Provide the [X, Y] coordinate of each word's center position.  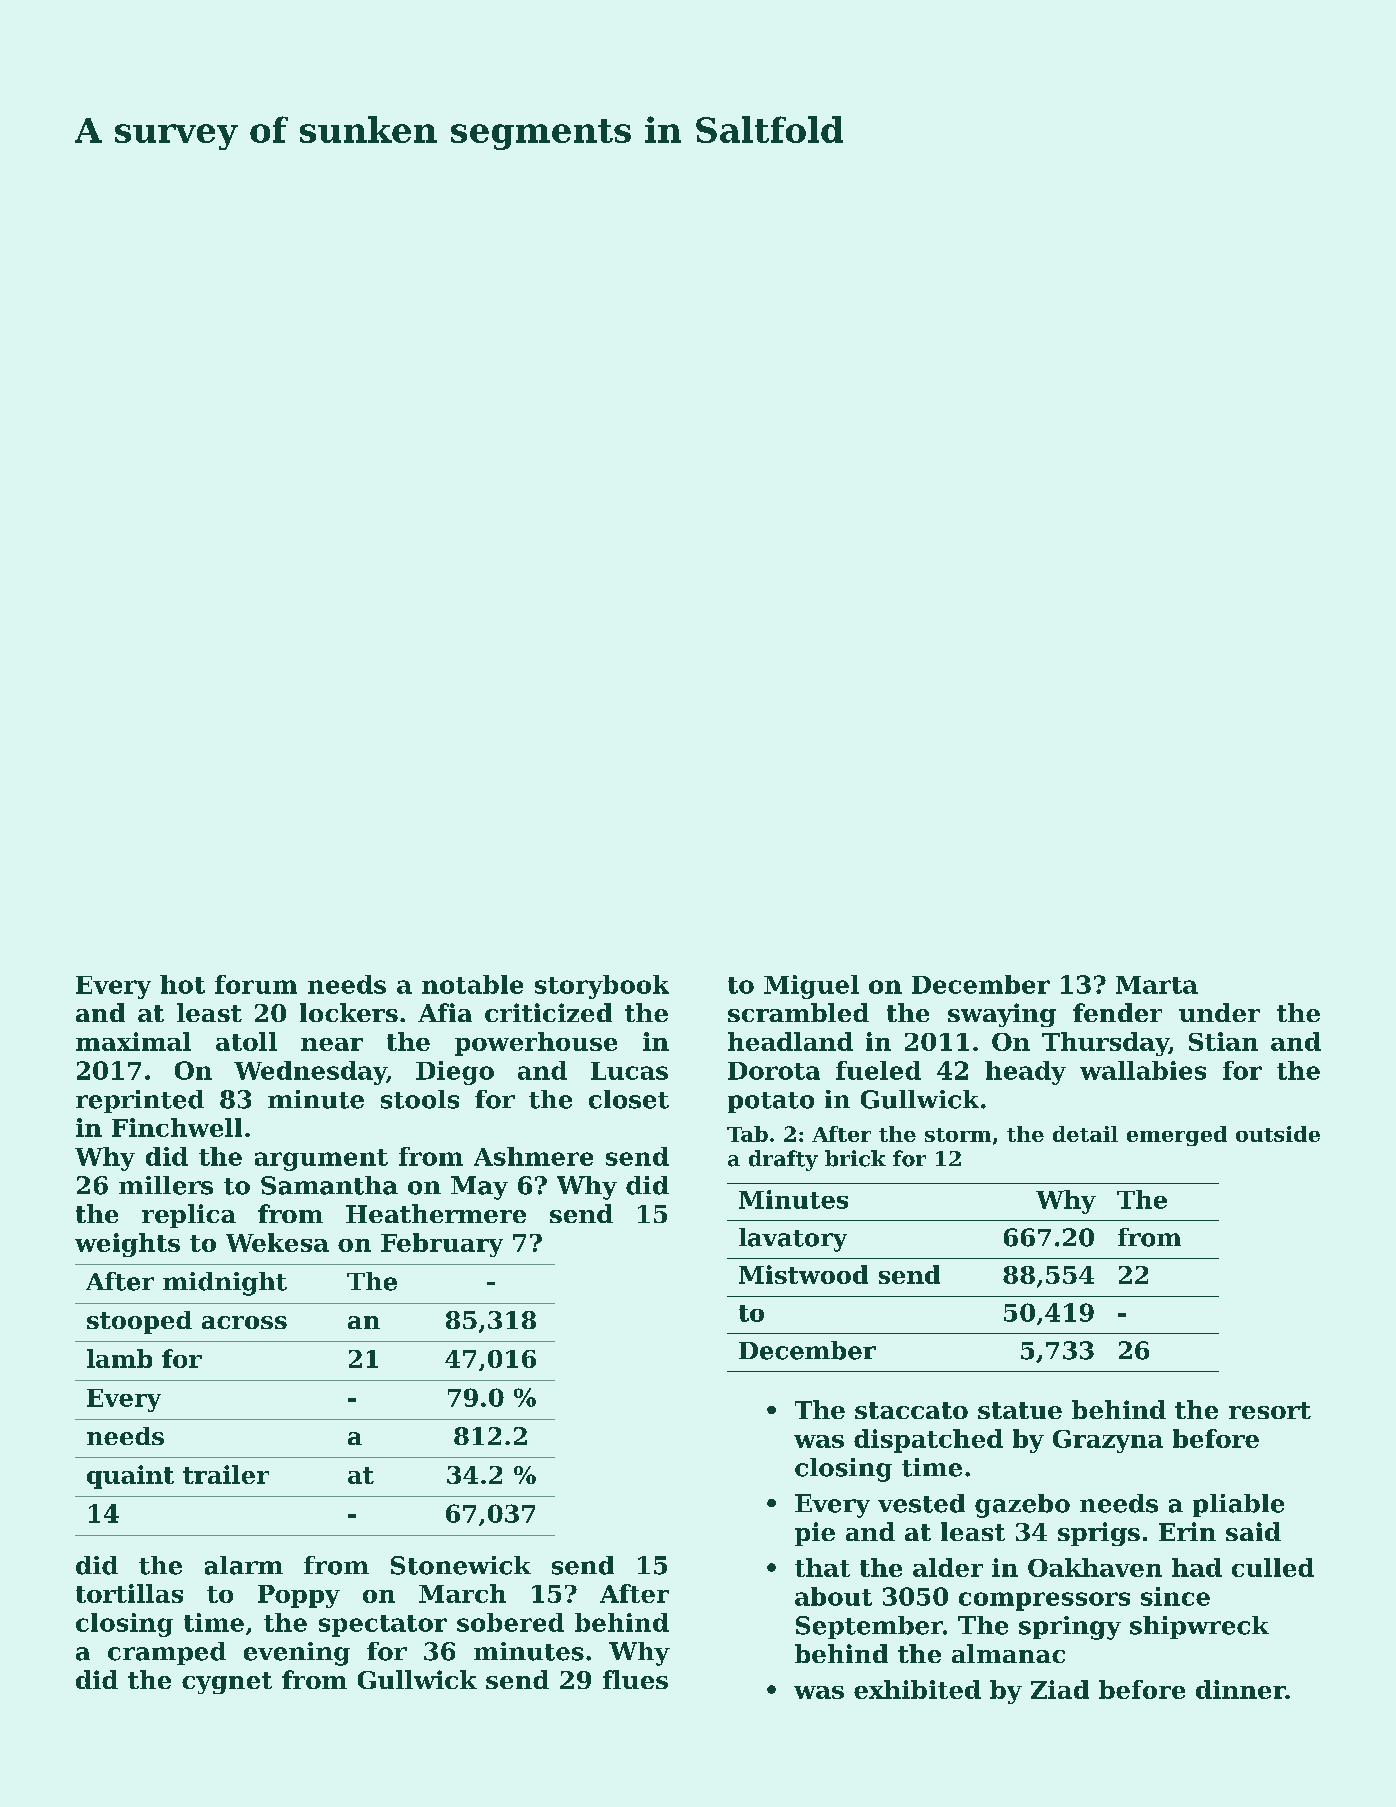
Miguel [811, 987]
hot [182, 984]
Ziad [1060, 1689]
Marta [1157, 985]
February [442, 1245]
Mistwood [803, 1274]
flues [635, 1679]
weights [127, 1245]
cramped [167, 1653]
